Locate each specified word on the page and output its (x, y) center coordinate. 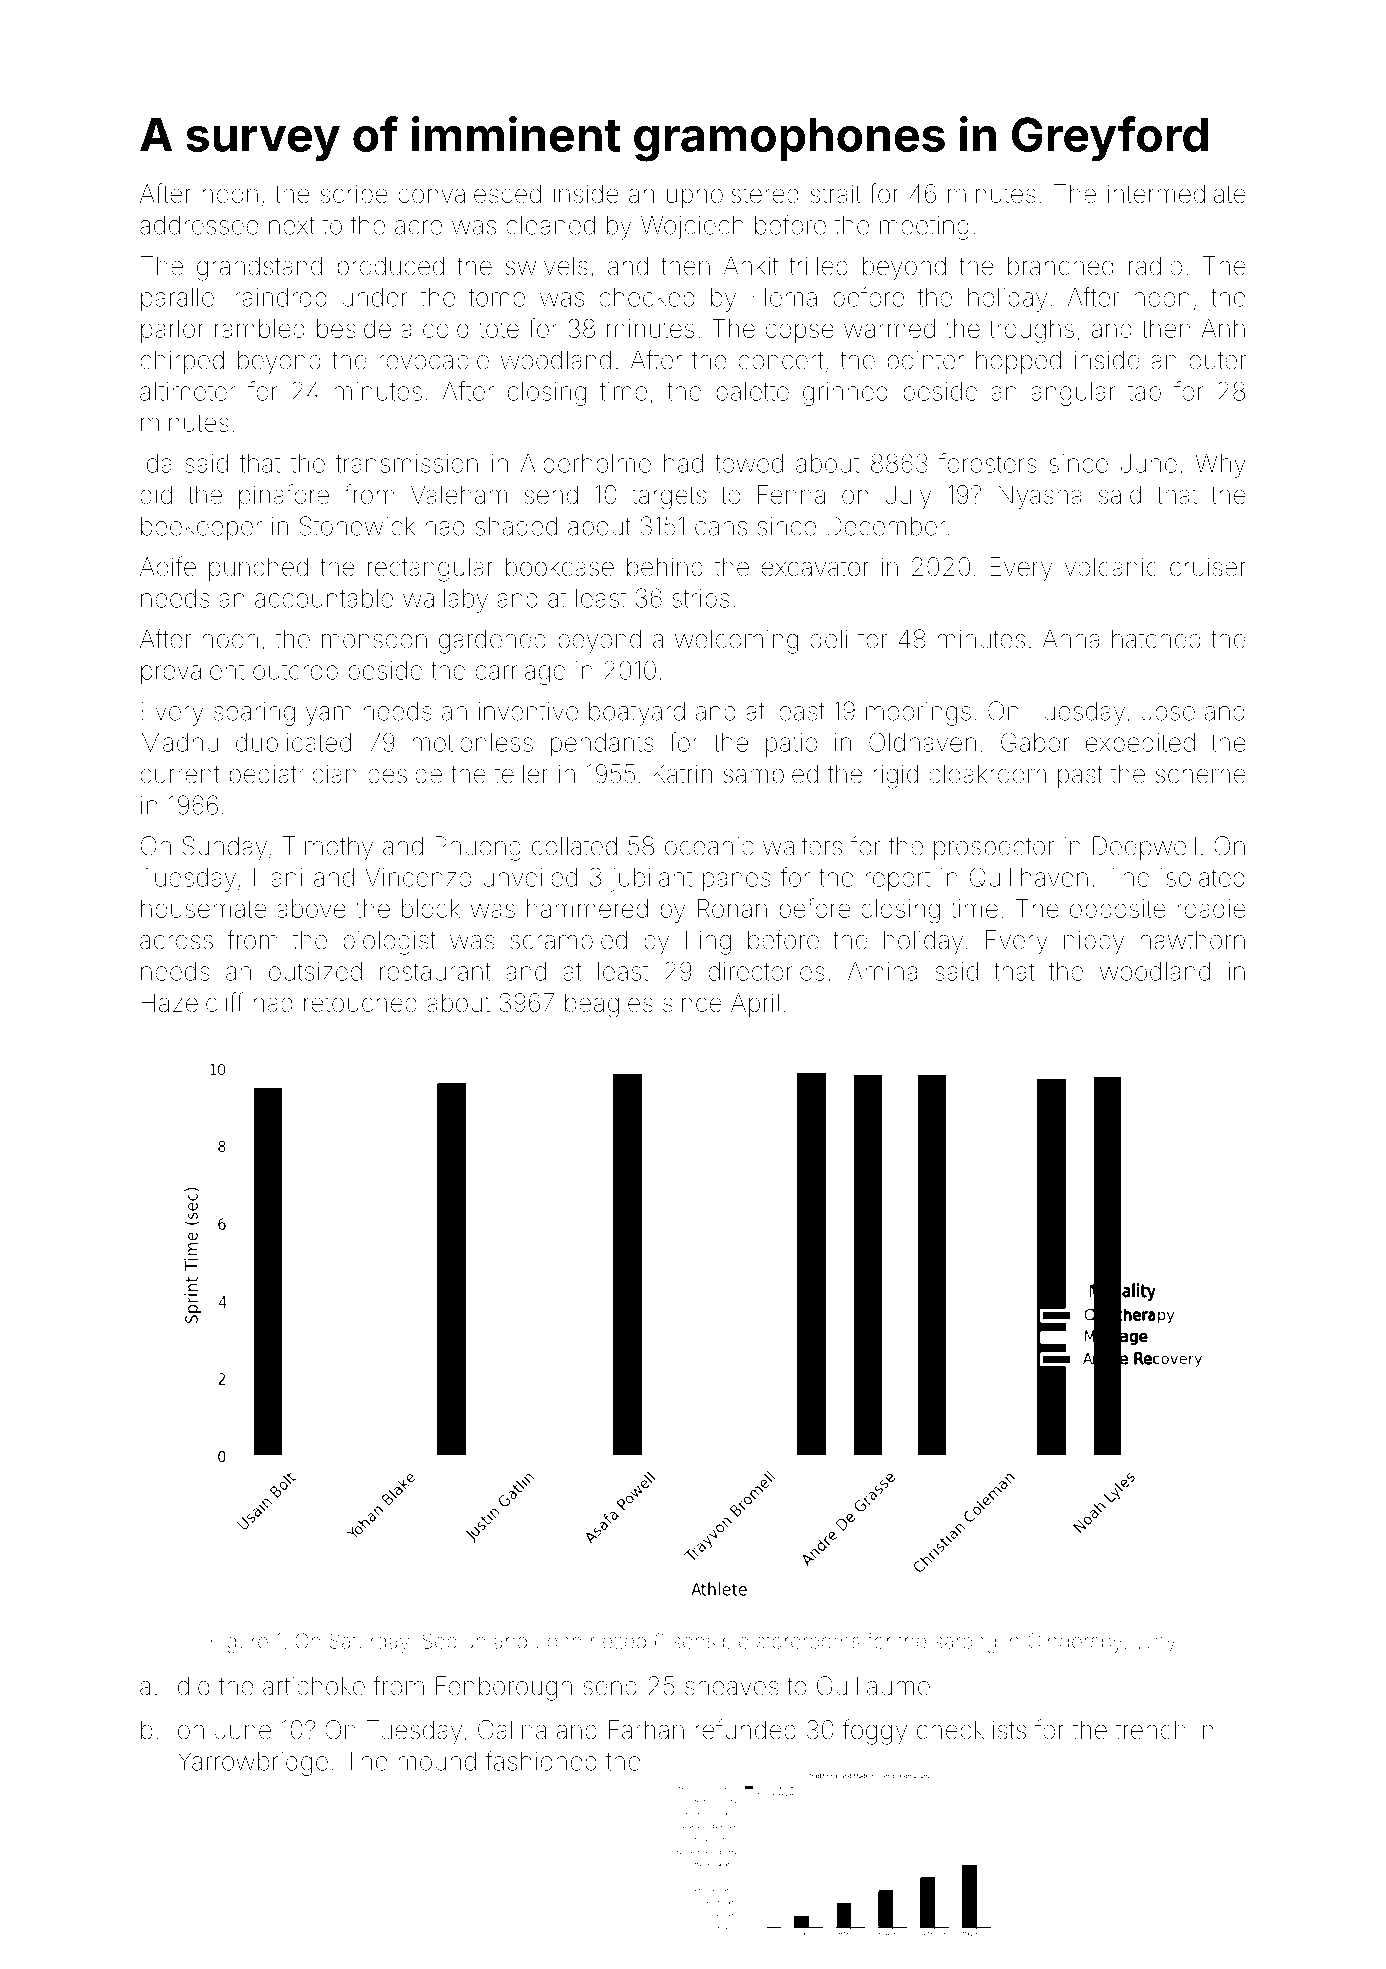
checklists (971, 1730)
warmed (889, 328)
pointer (926, 362)
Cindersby (1075, 1643)
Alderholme (586, 463)
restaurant (435, 972)
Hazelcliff (193, 1002)
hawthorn (1193, 940)
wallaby (445, 601)
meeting (924, 228)
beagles (609, 1005)
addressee (199, 225)
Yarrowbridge (253, 1764)
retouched (360, 1002)
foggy (875, 1732)
